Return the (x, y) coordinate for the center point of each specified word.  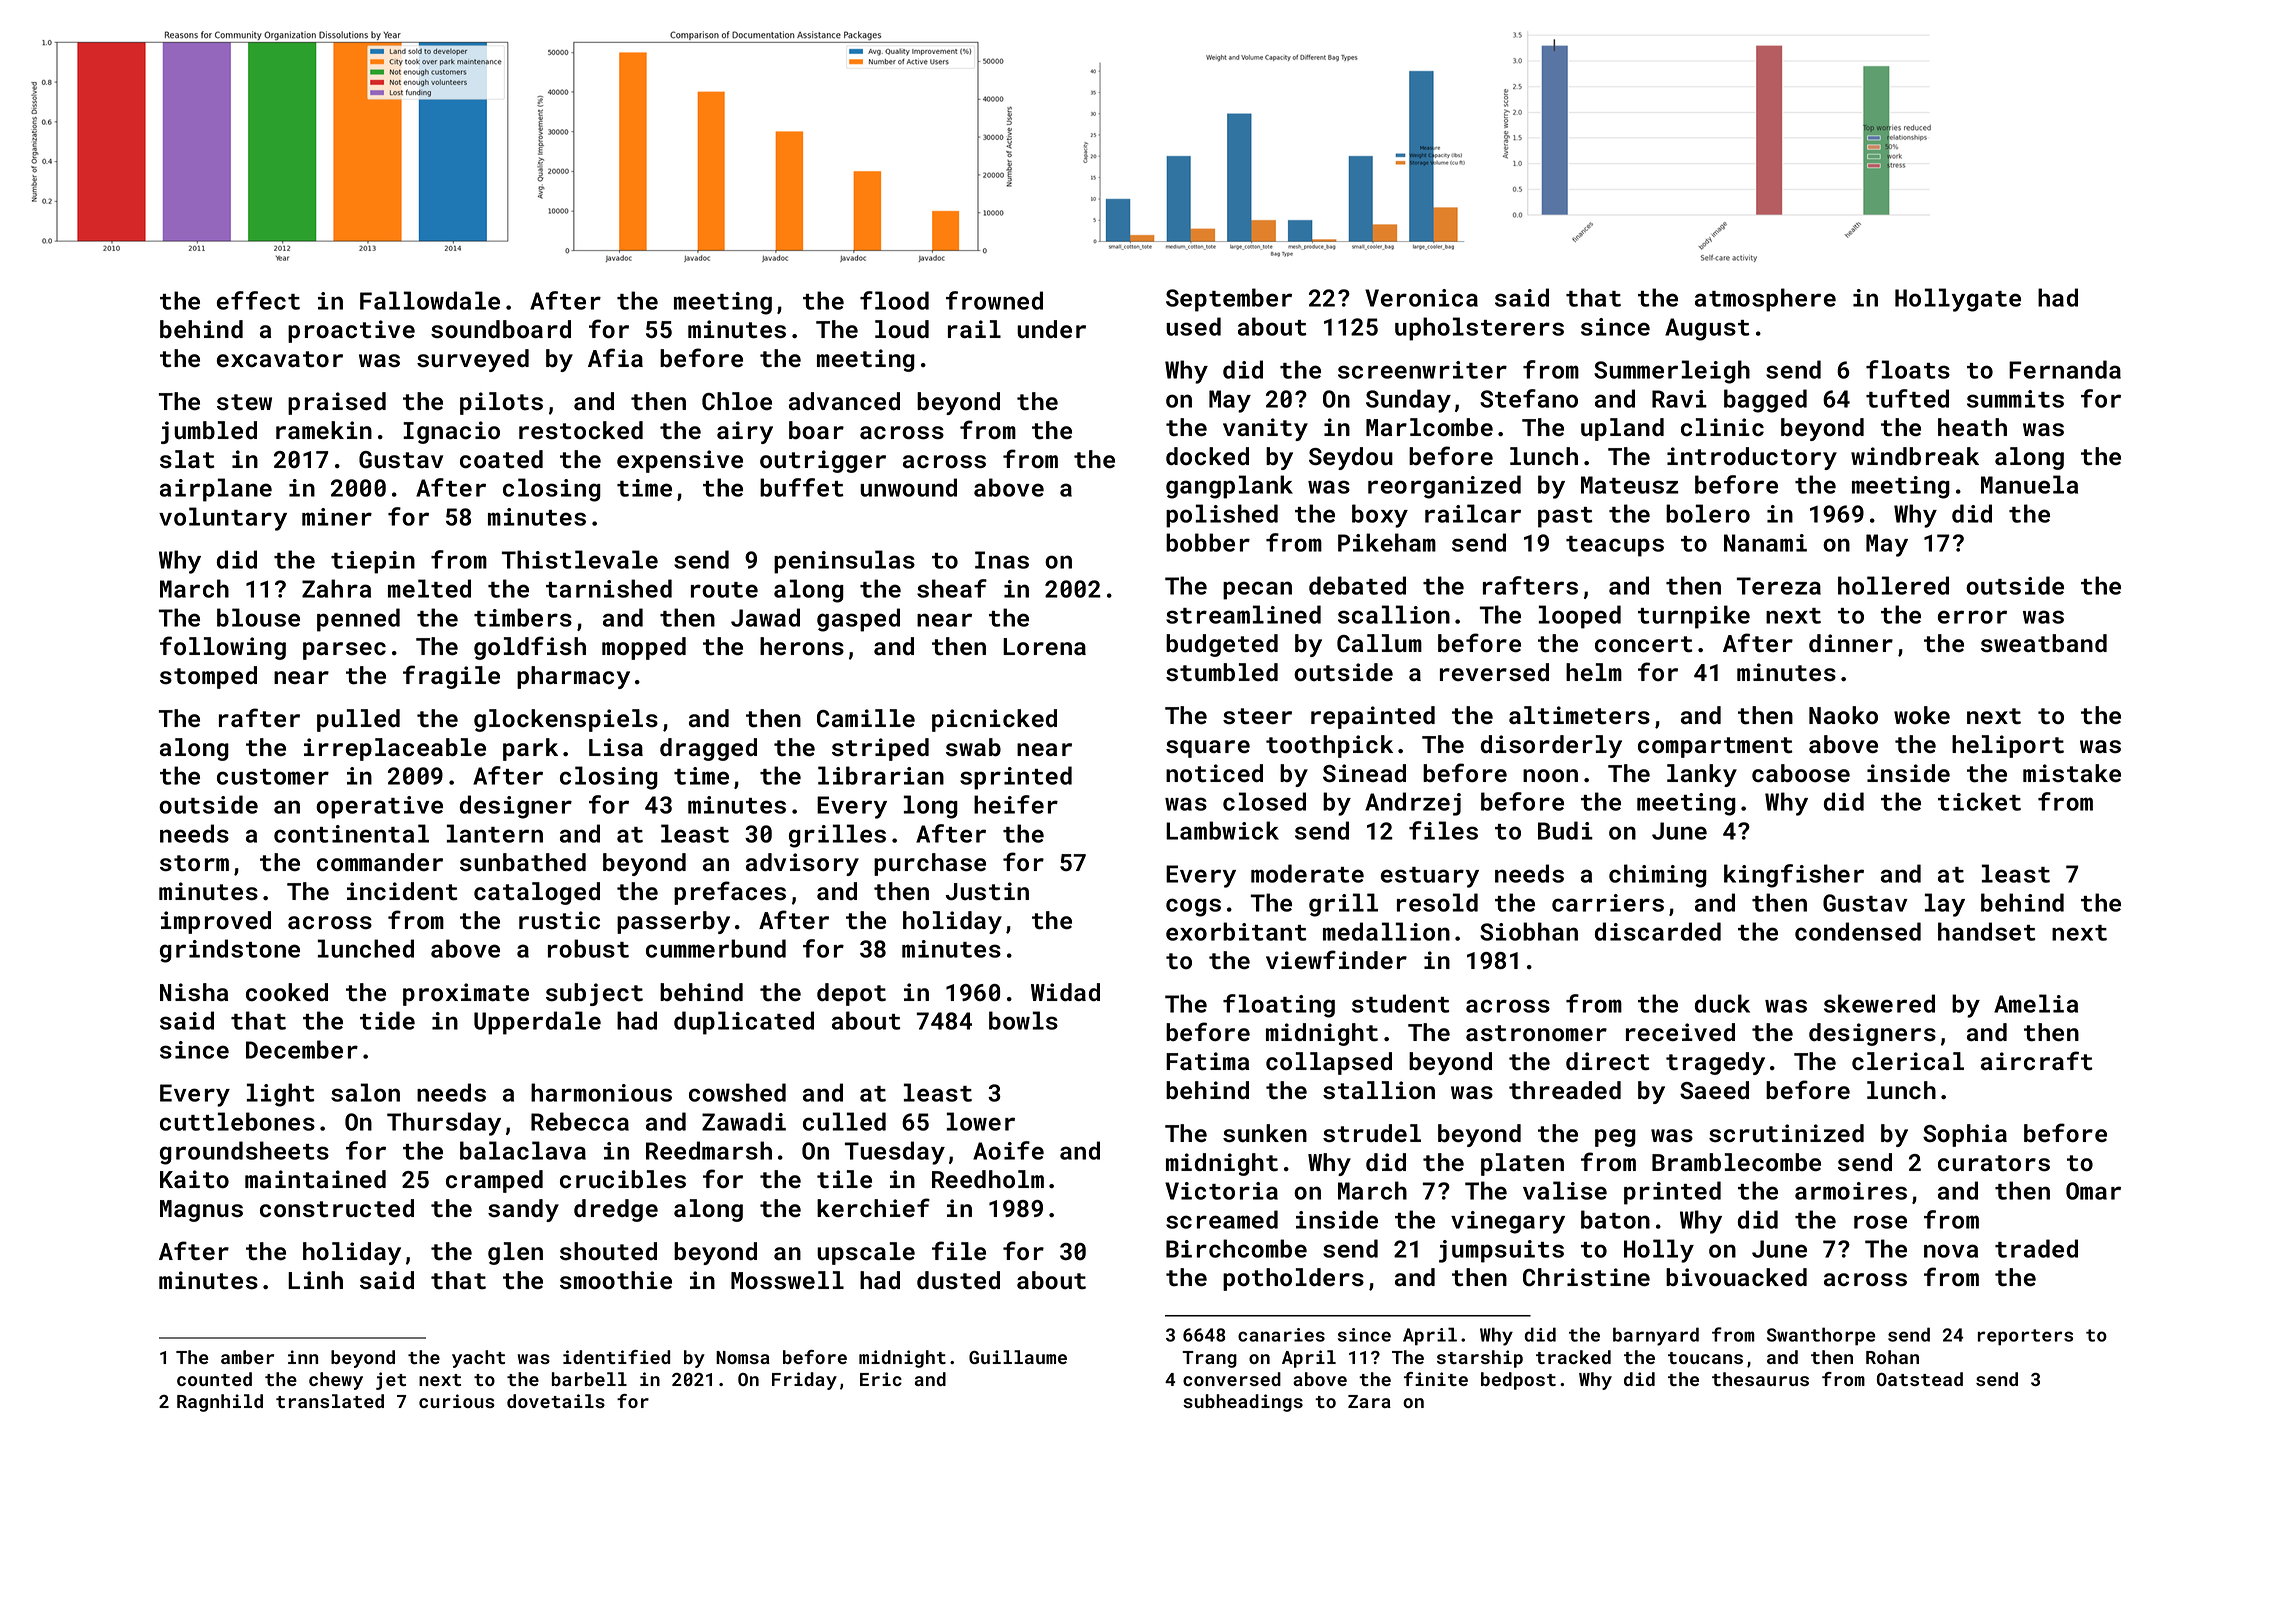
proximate (466, 994)
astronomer (1536, 1033)
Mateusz (1630, 485)
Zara (1369, 1401)
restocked (581, 430)
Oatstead (1920, 1379)
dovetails (556, 1401)
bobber (1208, 542)
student (1401, 1003)
